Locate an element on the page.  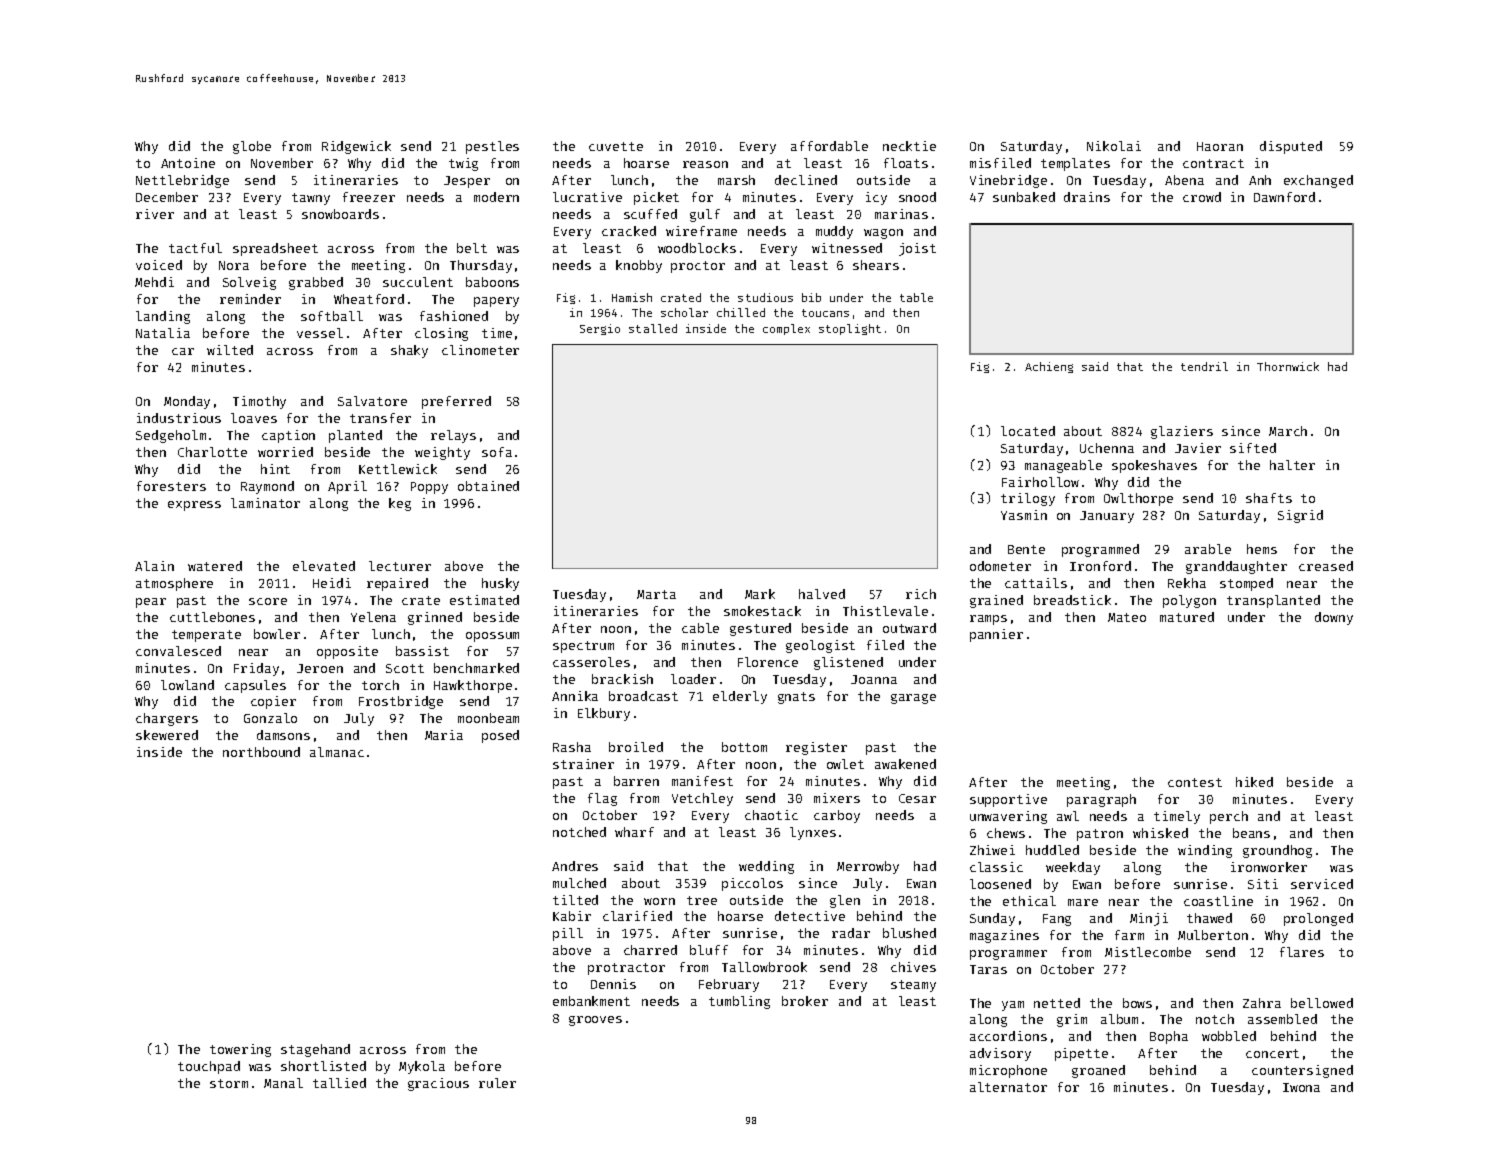
bottom is located at coordinates (744, 747).
